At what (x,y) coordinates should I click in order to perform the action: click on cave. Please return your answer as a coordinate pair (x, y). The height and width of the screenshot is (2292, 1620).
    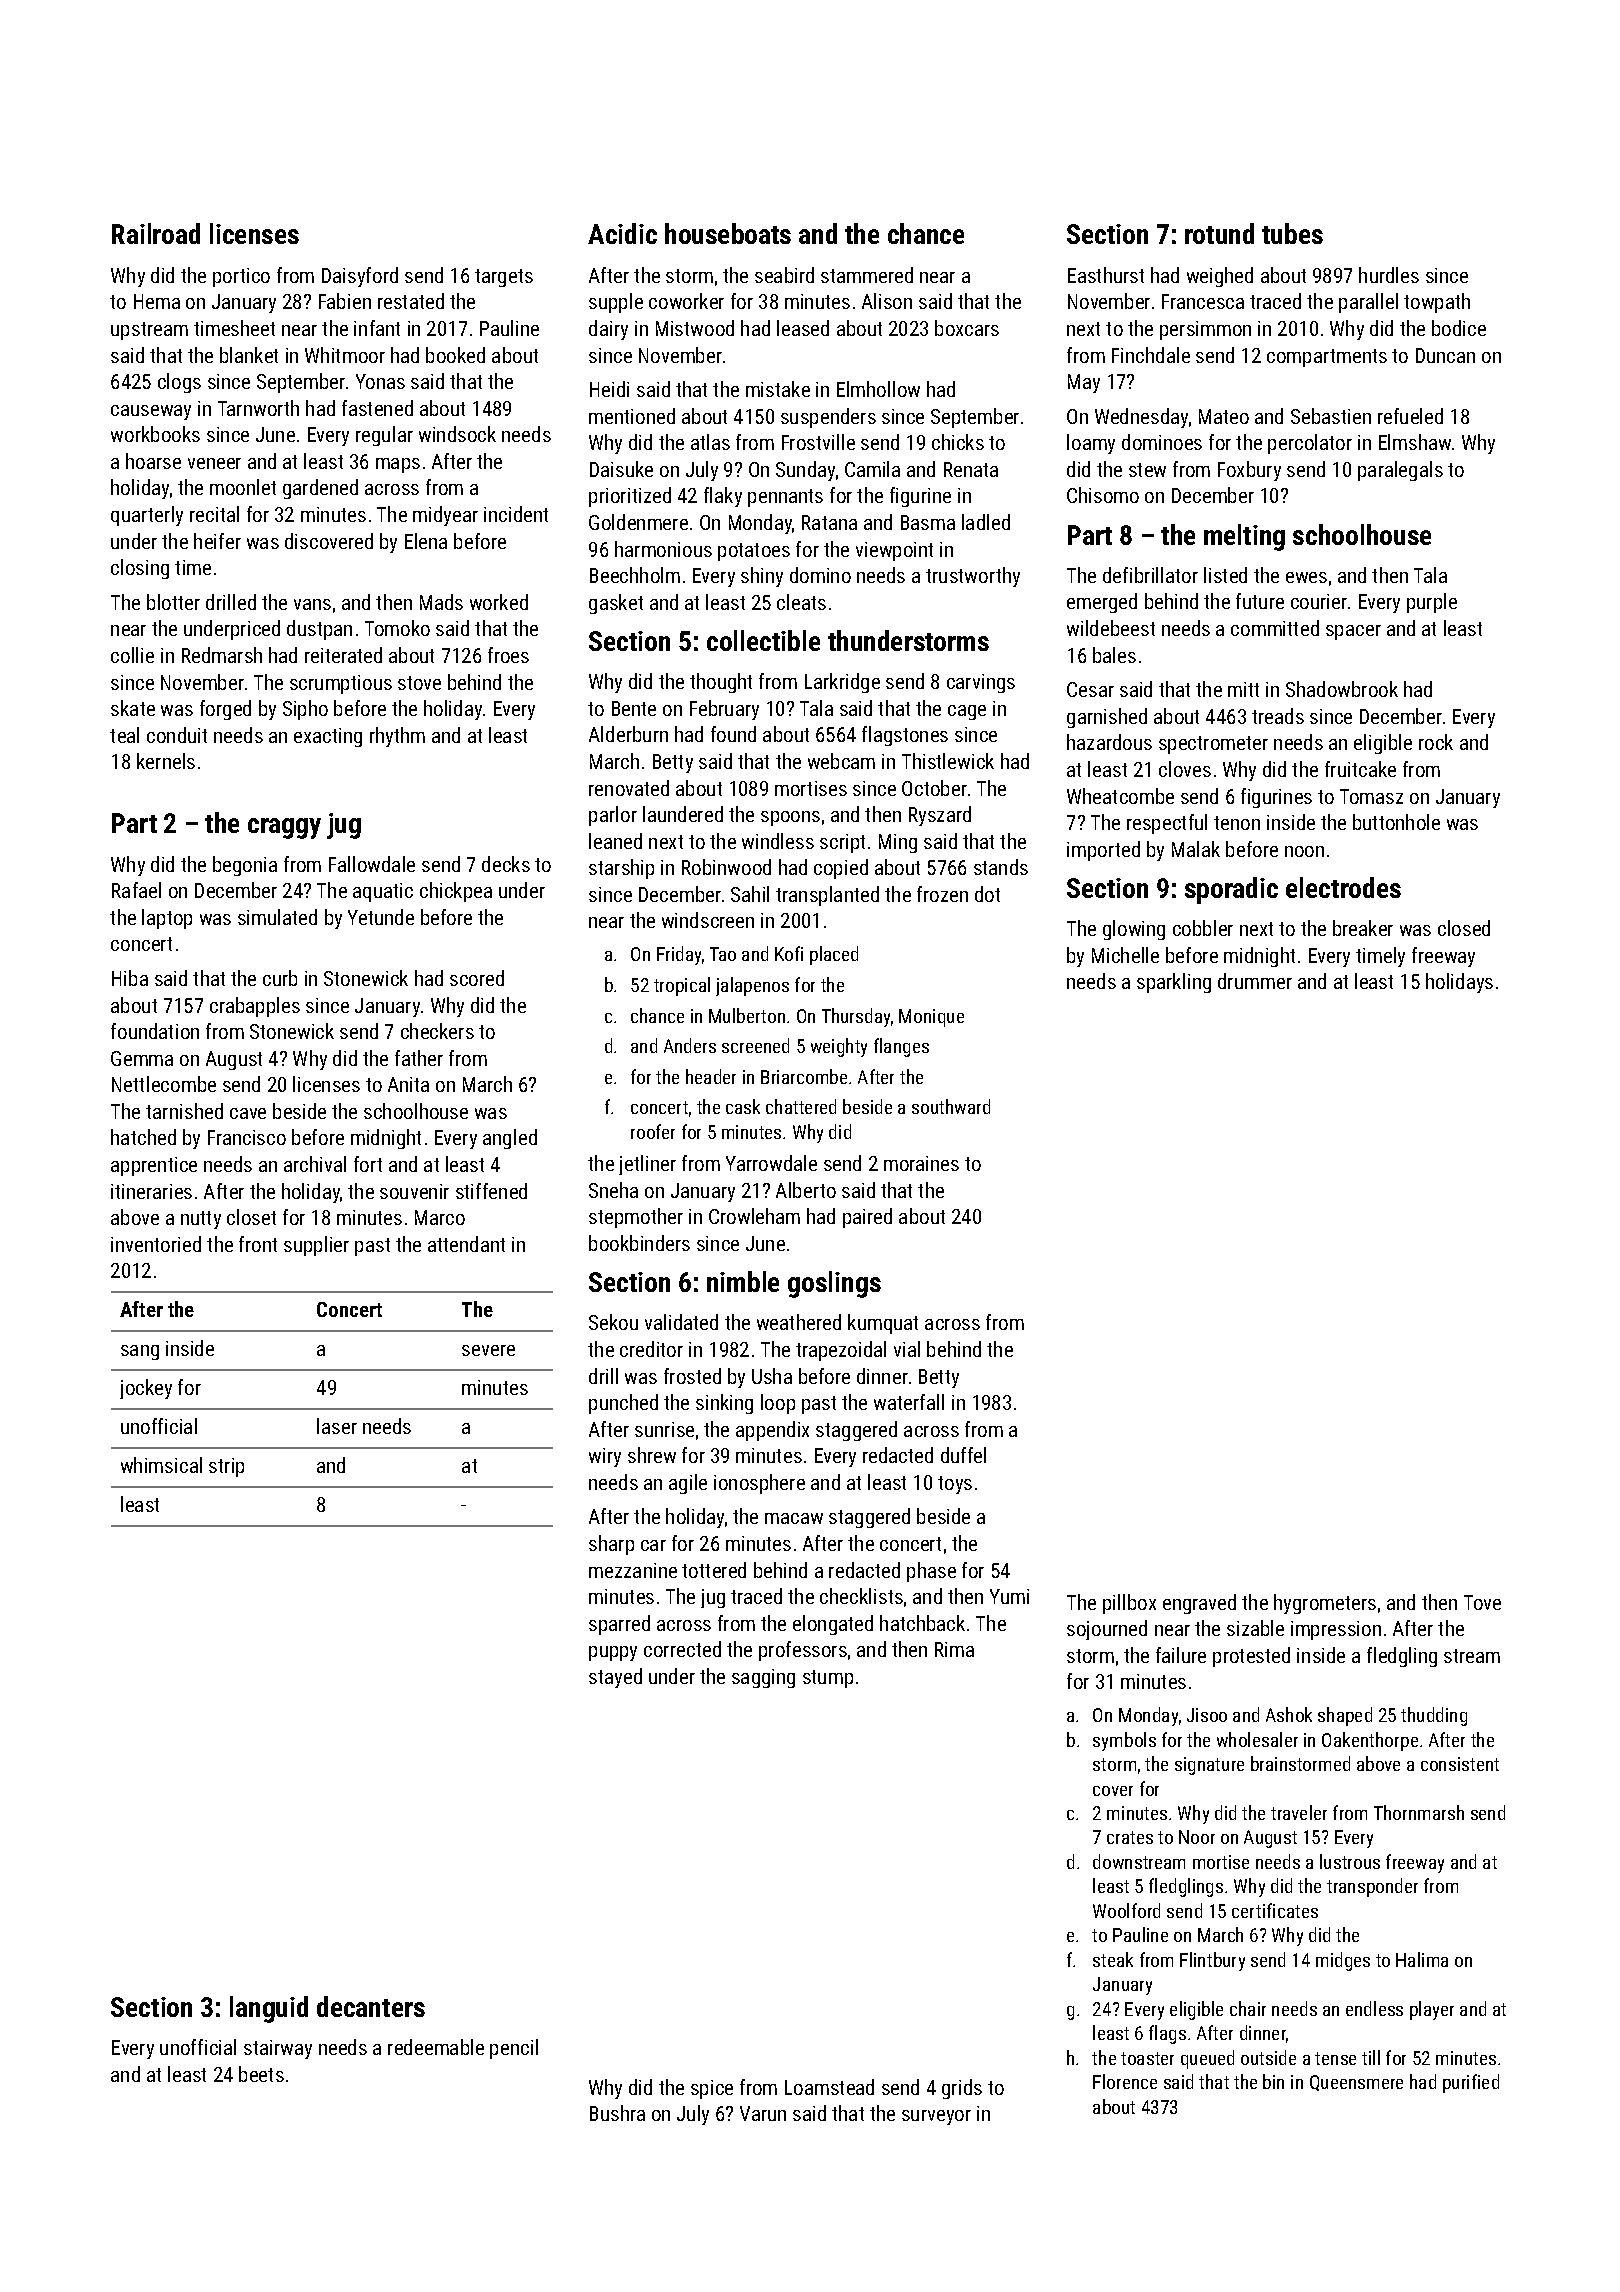
    Looking at the image, I should click on (248, 1113).
